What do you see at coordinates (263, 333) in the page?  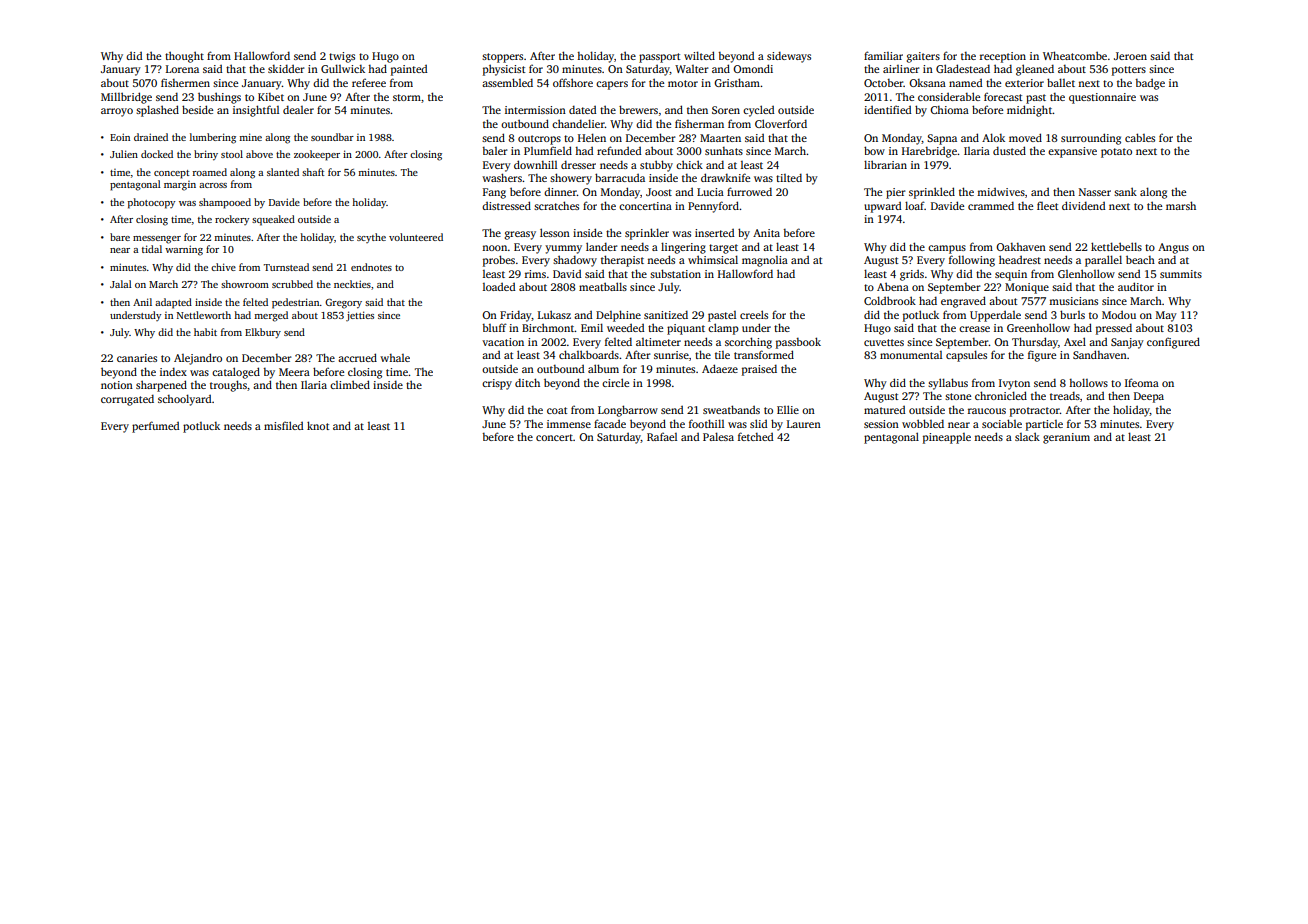 I see `Elkbury` at bounding box center [263, 333].
